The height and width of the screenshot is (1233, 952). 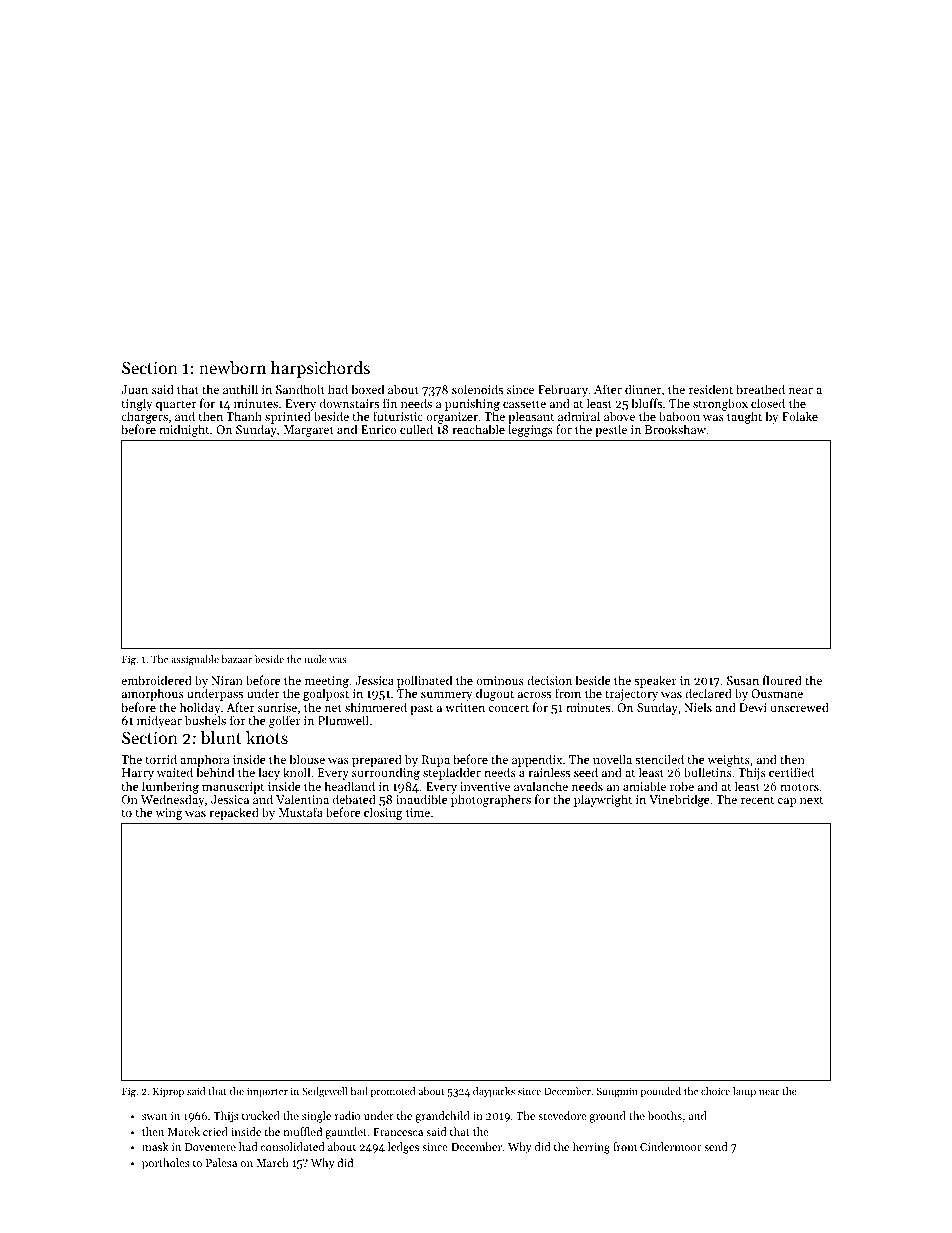 I want to click on meeting, so click(x=327, y=682).
